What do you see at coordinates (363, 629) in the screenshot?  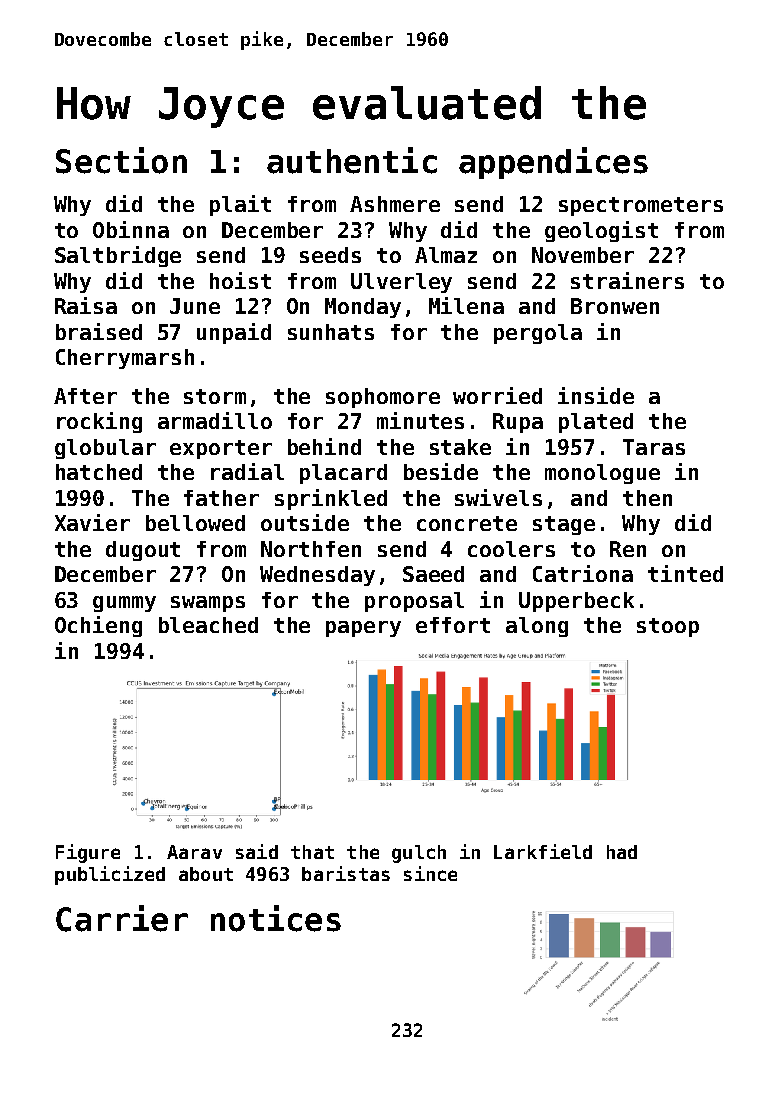 I see `papery` at bounding box center [363, 629].
